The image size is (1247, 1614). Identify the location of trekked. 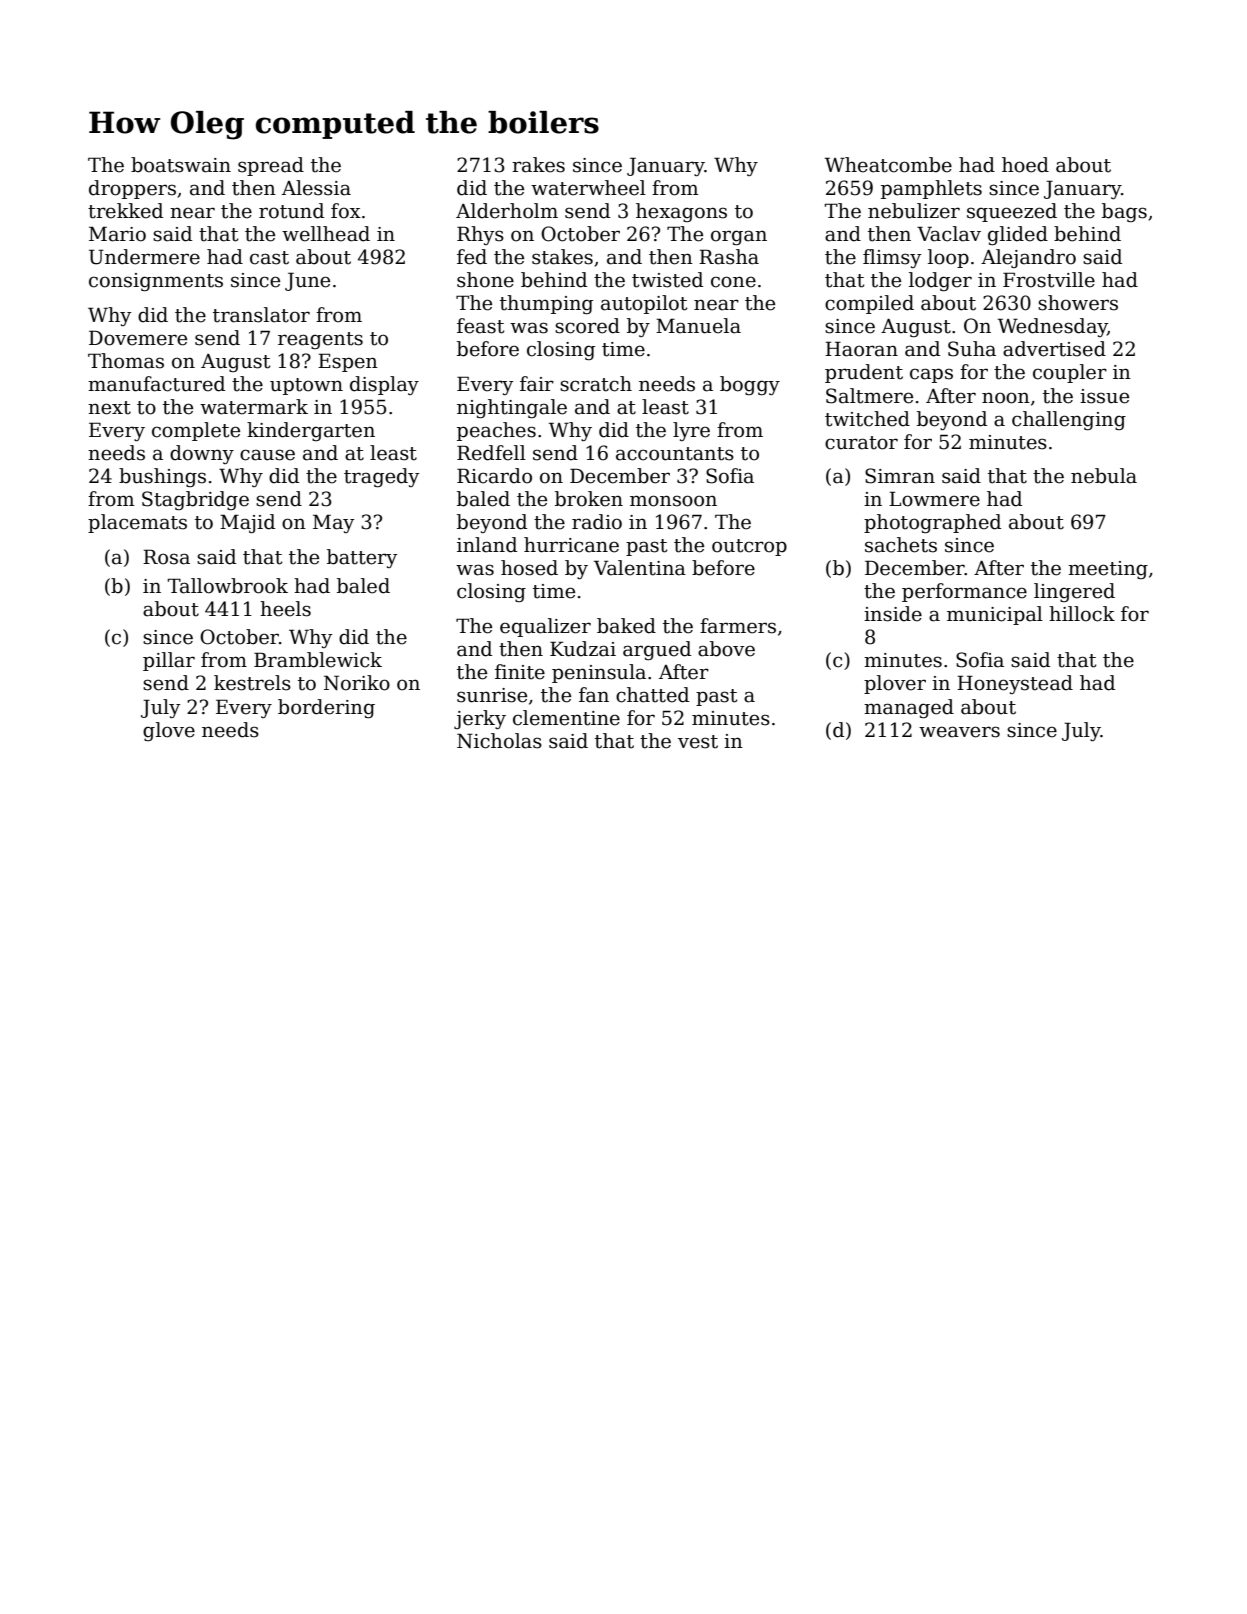
(125, 211).
